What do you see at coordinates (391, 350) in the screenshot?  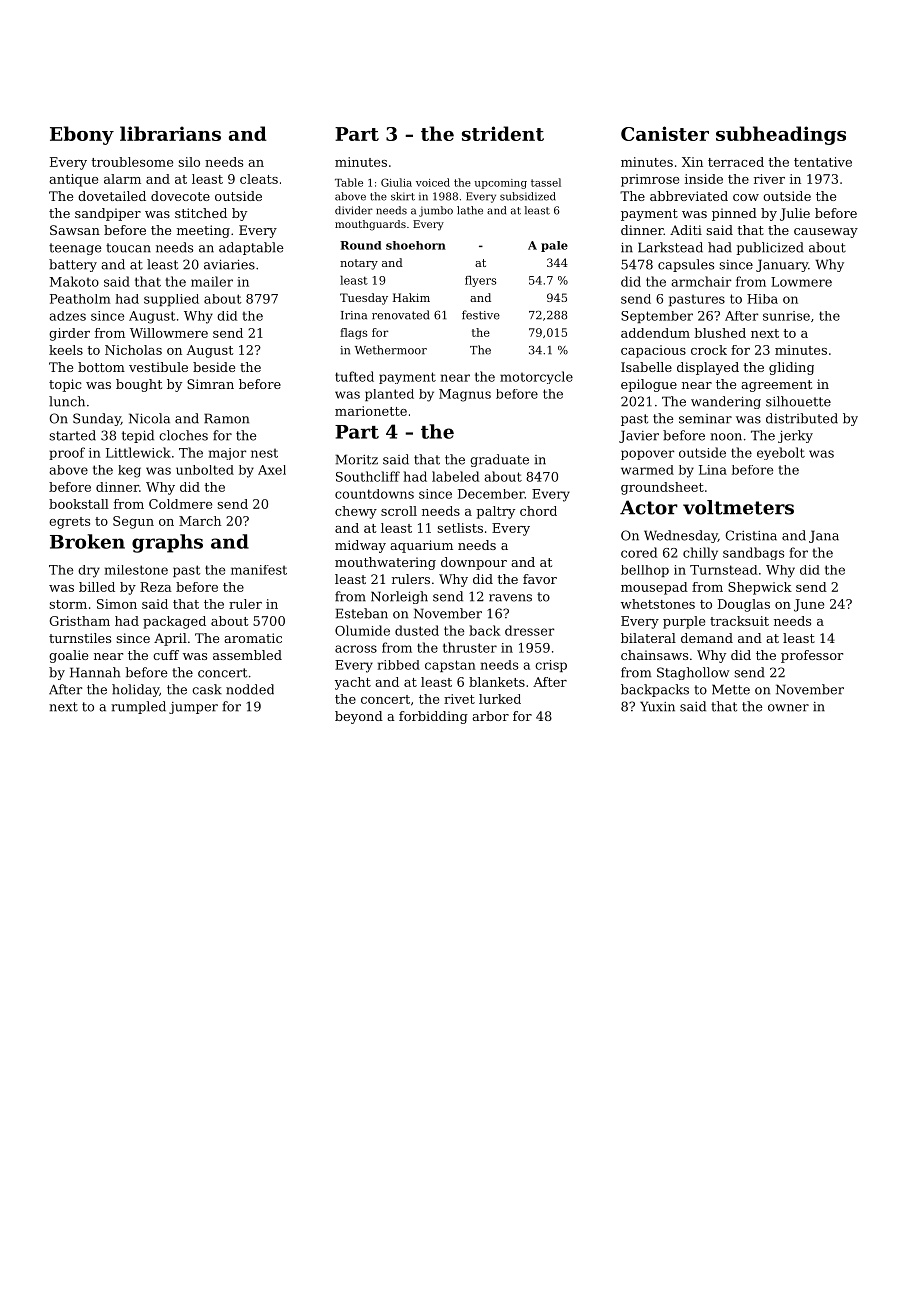 I see `Wethermoor` at bounding box center [391, 350].
